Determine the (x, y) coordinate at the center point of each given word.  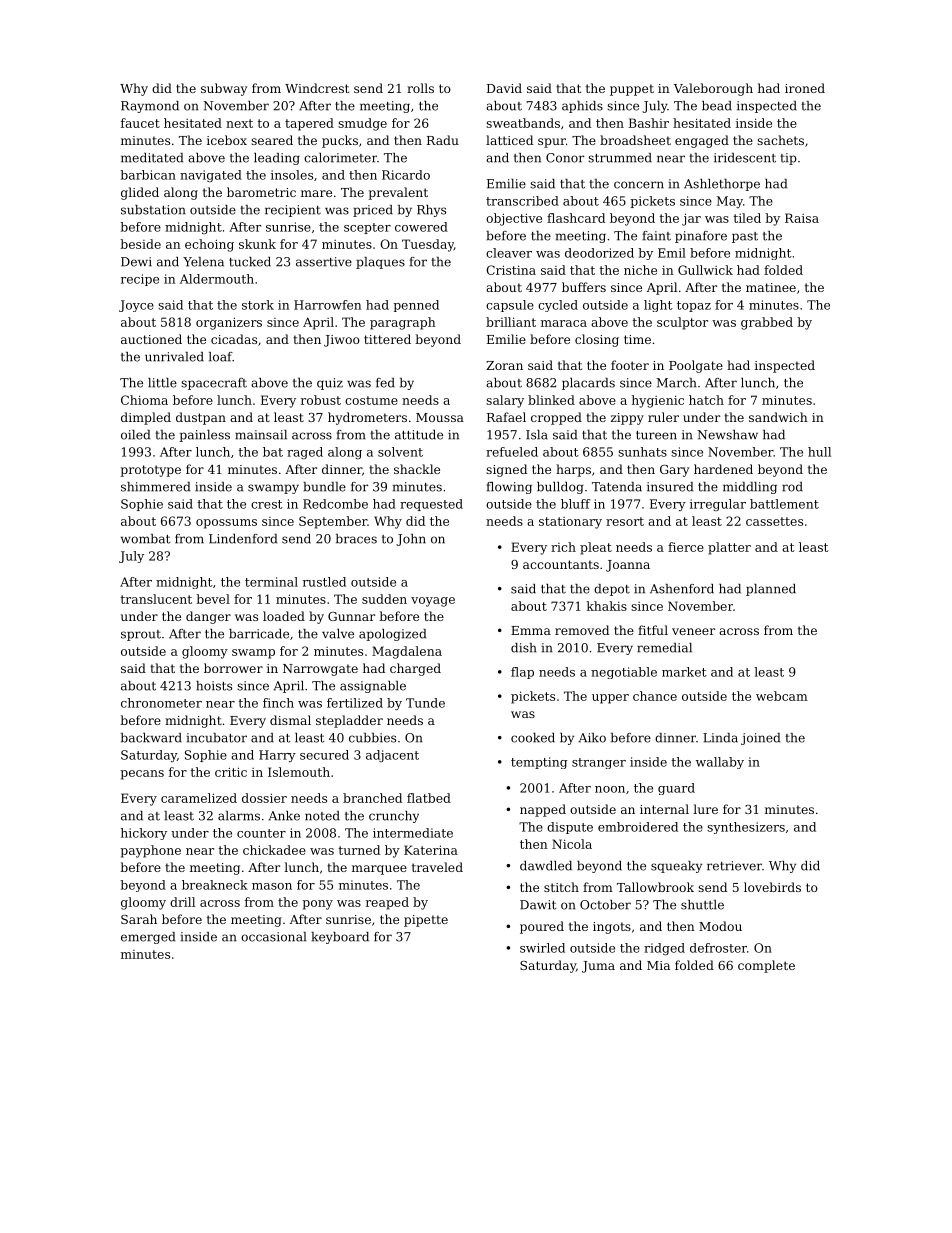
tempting (539, 763)
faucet (140, 123)
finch (278, 703)
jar (691, 219)
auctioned (151, 339)
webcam (782, 696)
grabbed (767, 323)
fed (385, 383)
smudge (362, 124)
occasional (273, 937)
